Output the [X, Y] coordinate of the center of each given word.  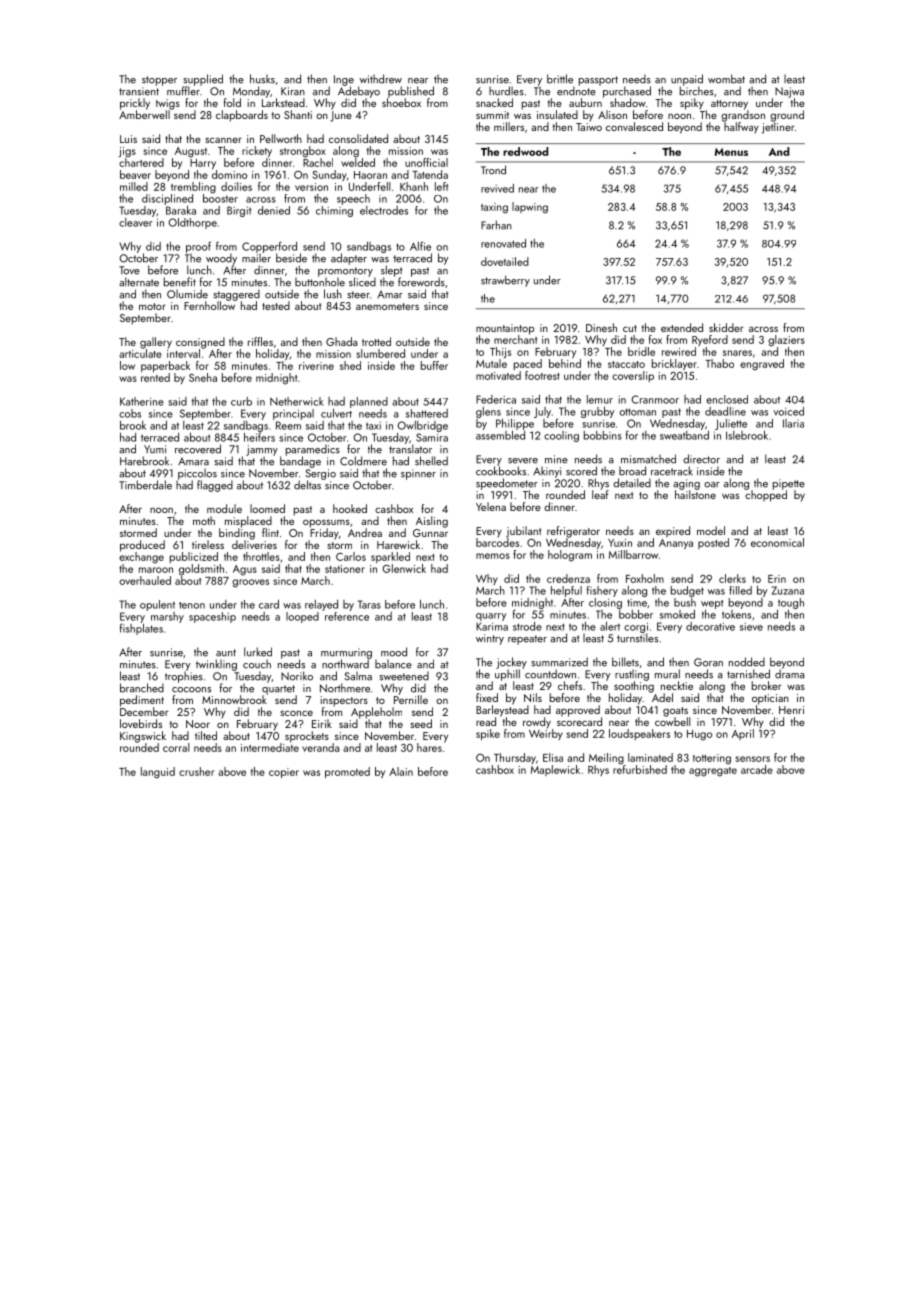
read [486, 721]
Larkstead [283, 102]
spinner [418, 474]
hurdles [506, 91]
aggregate [713, 772]
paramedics [313, 450]
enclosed [727, 399]
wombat [726, 79]
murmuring [346, 653]
